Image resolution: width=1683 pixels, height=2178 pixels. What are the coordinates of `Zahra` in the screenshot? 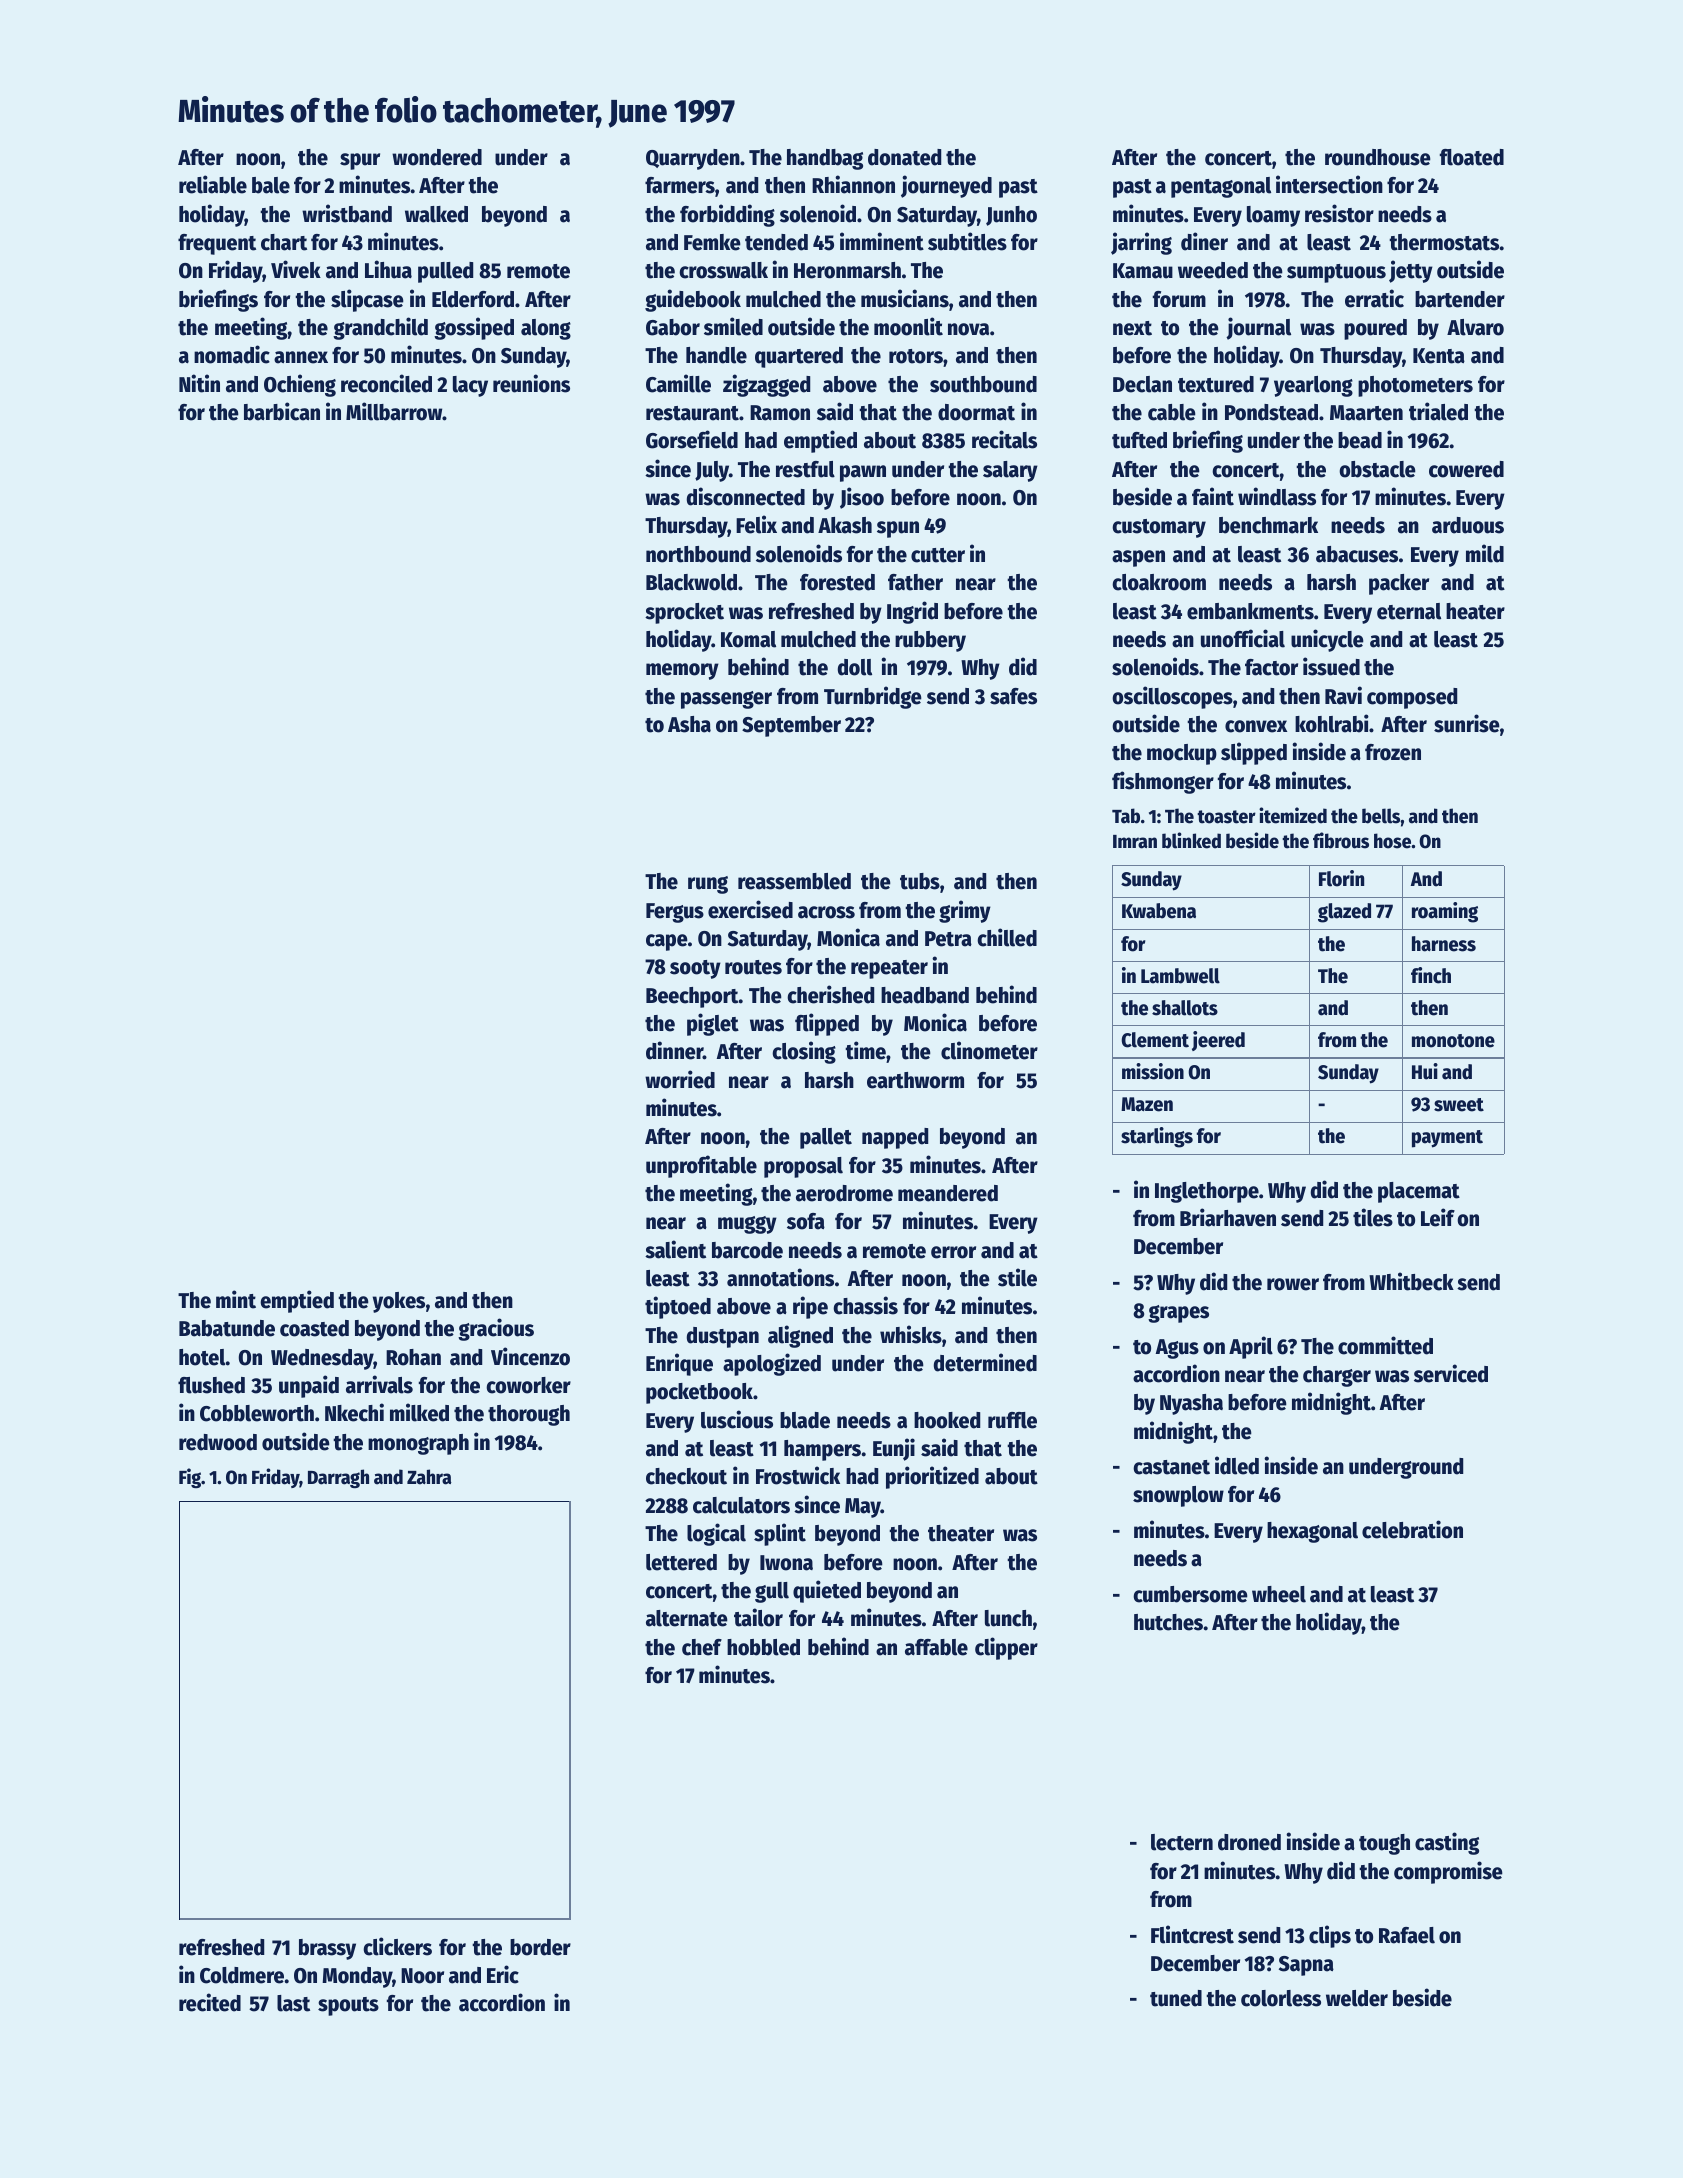 It's located at (429, 1477).
